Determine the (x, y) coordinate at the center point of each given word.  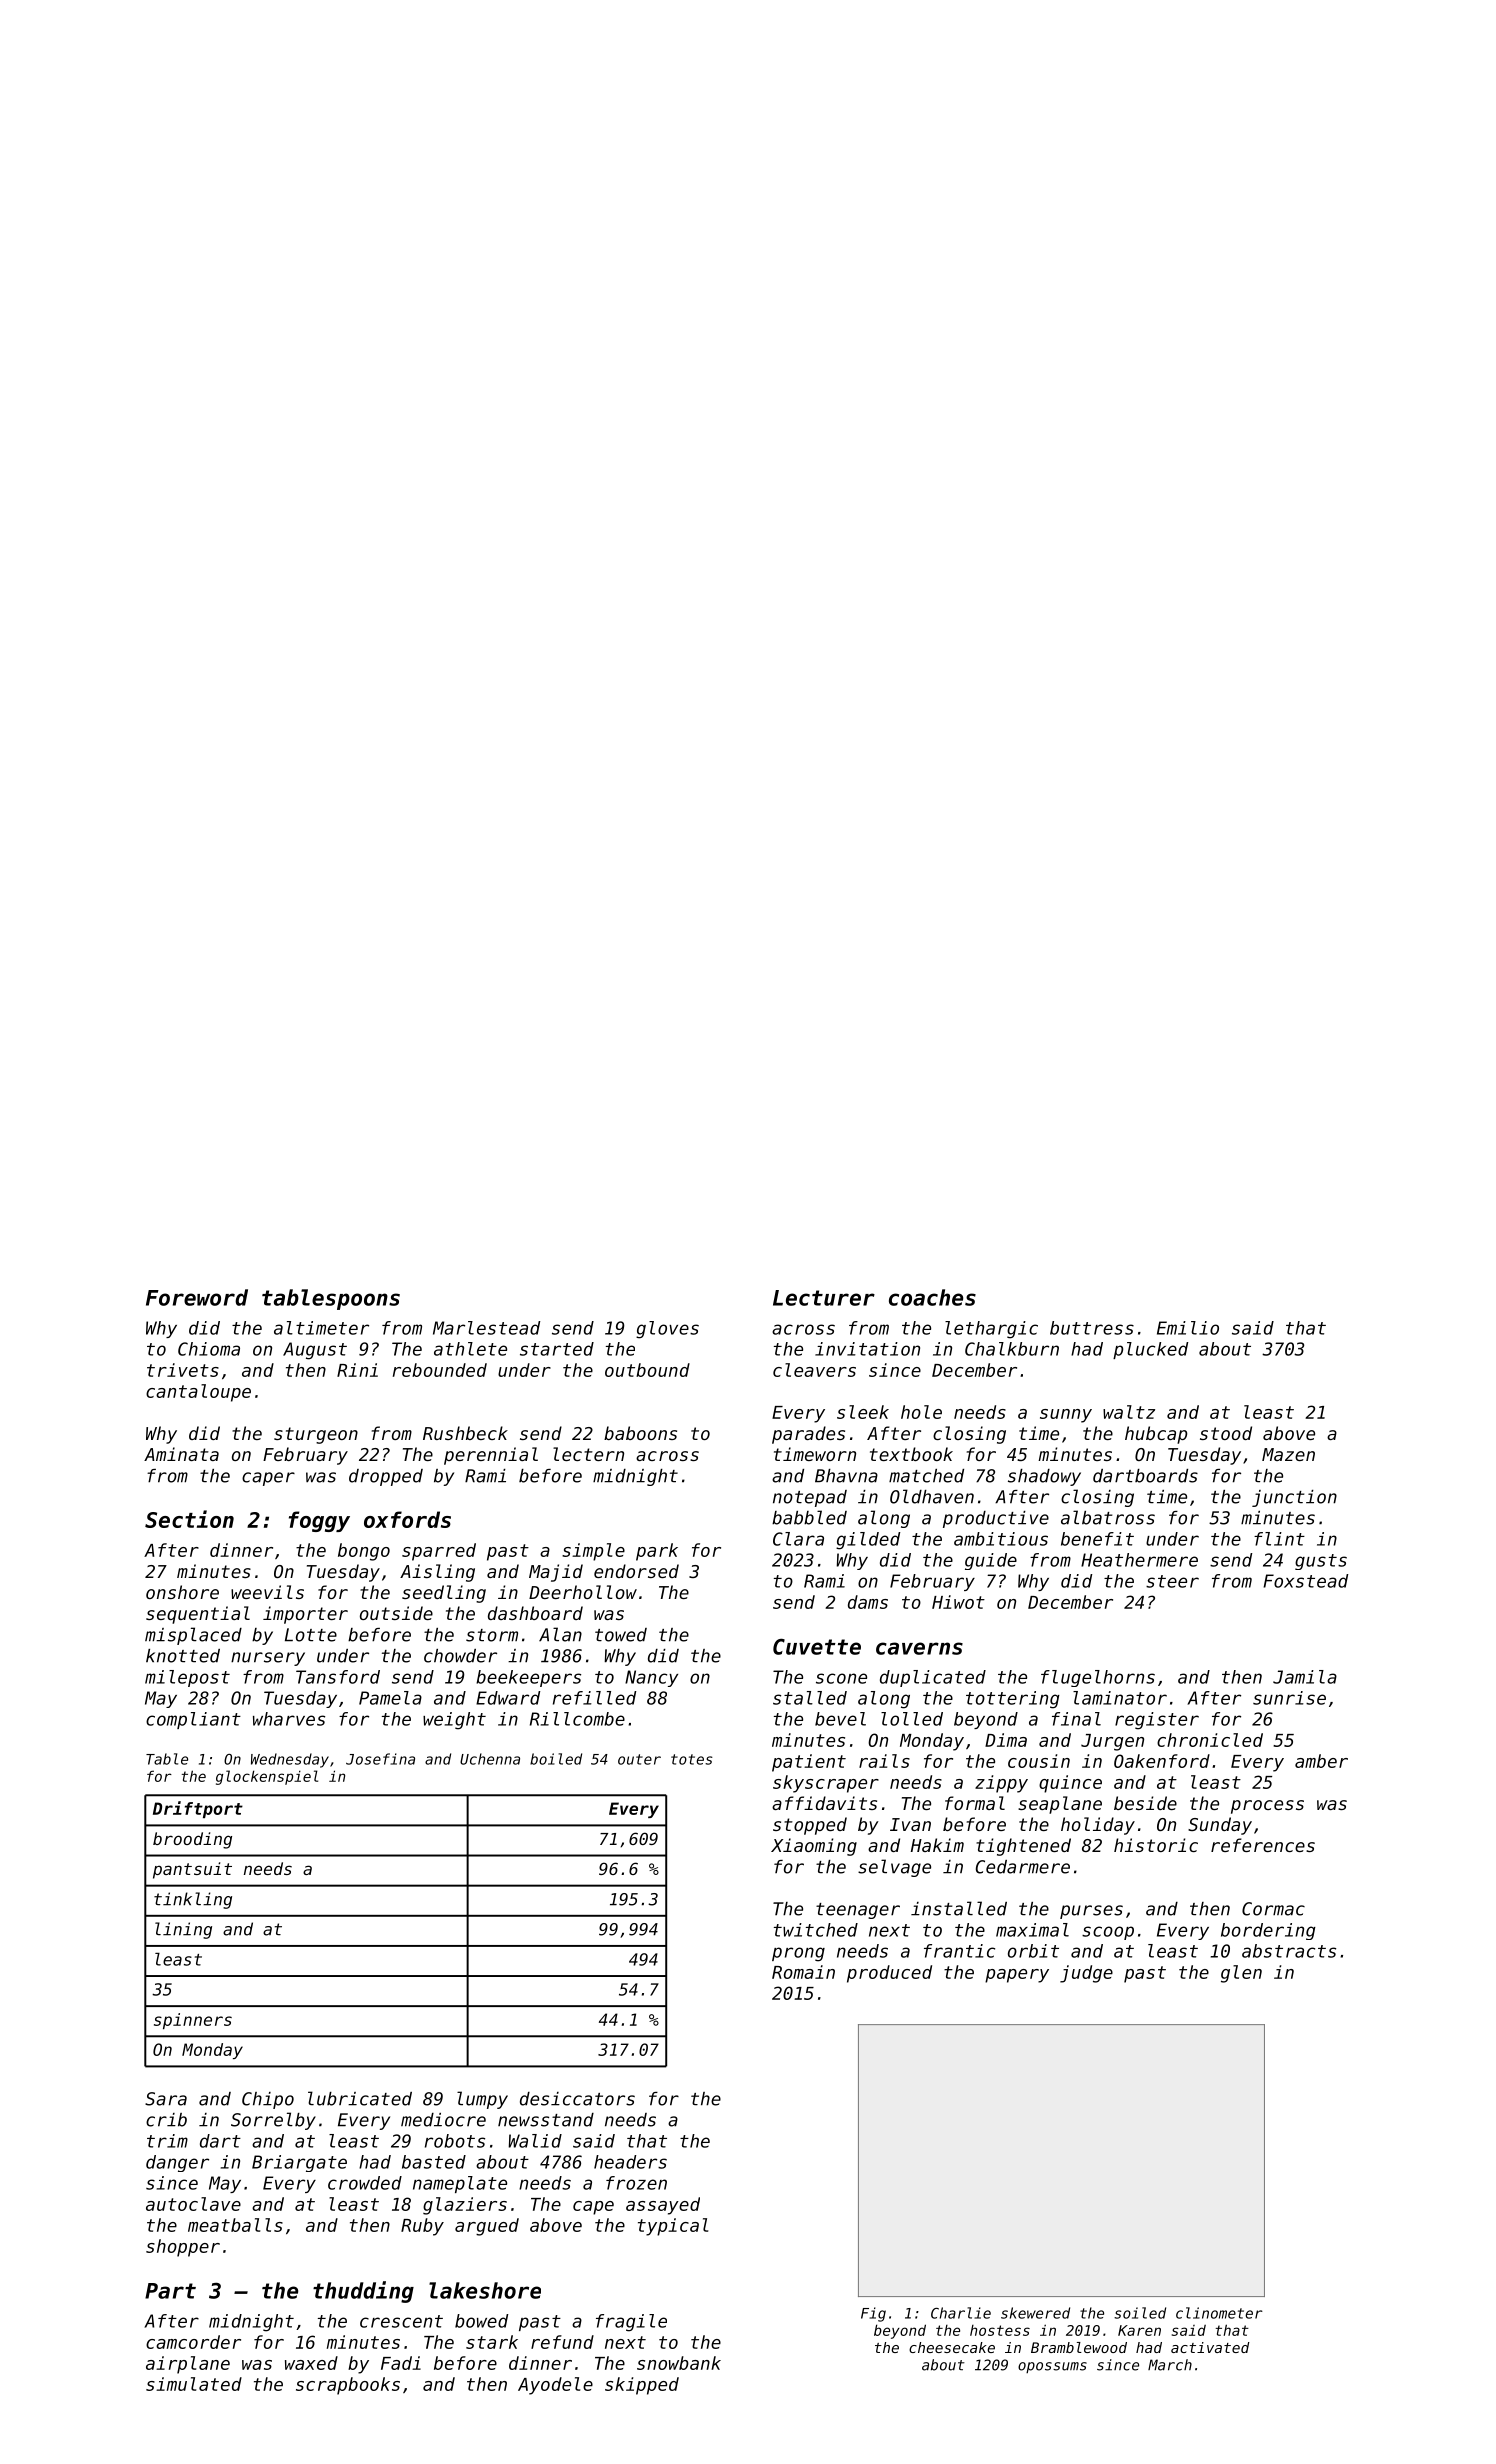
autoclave (193, 2204)
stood (1226, 1433)
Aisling (437, 1573)
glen (1241, 1974)
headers (630, 2162)
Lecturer (824, 1298)
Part (170, 2291)
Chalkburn (1012, 1349)
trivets (183, 1370)
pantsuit (192, 1870)
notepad (810, 1498)
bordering (1268, 1931)
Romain (803, 1972)
